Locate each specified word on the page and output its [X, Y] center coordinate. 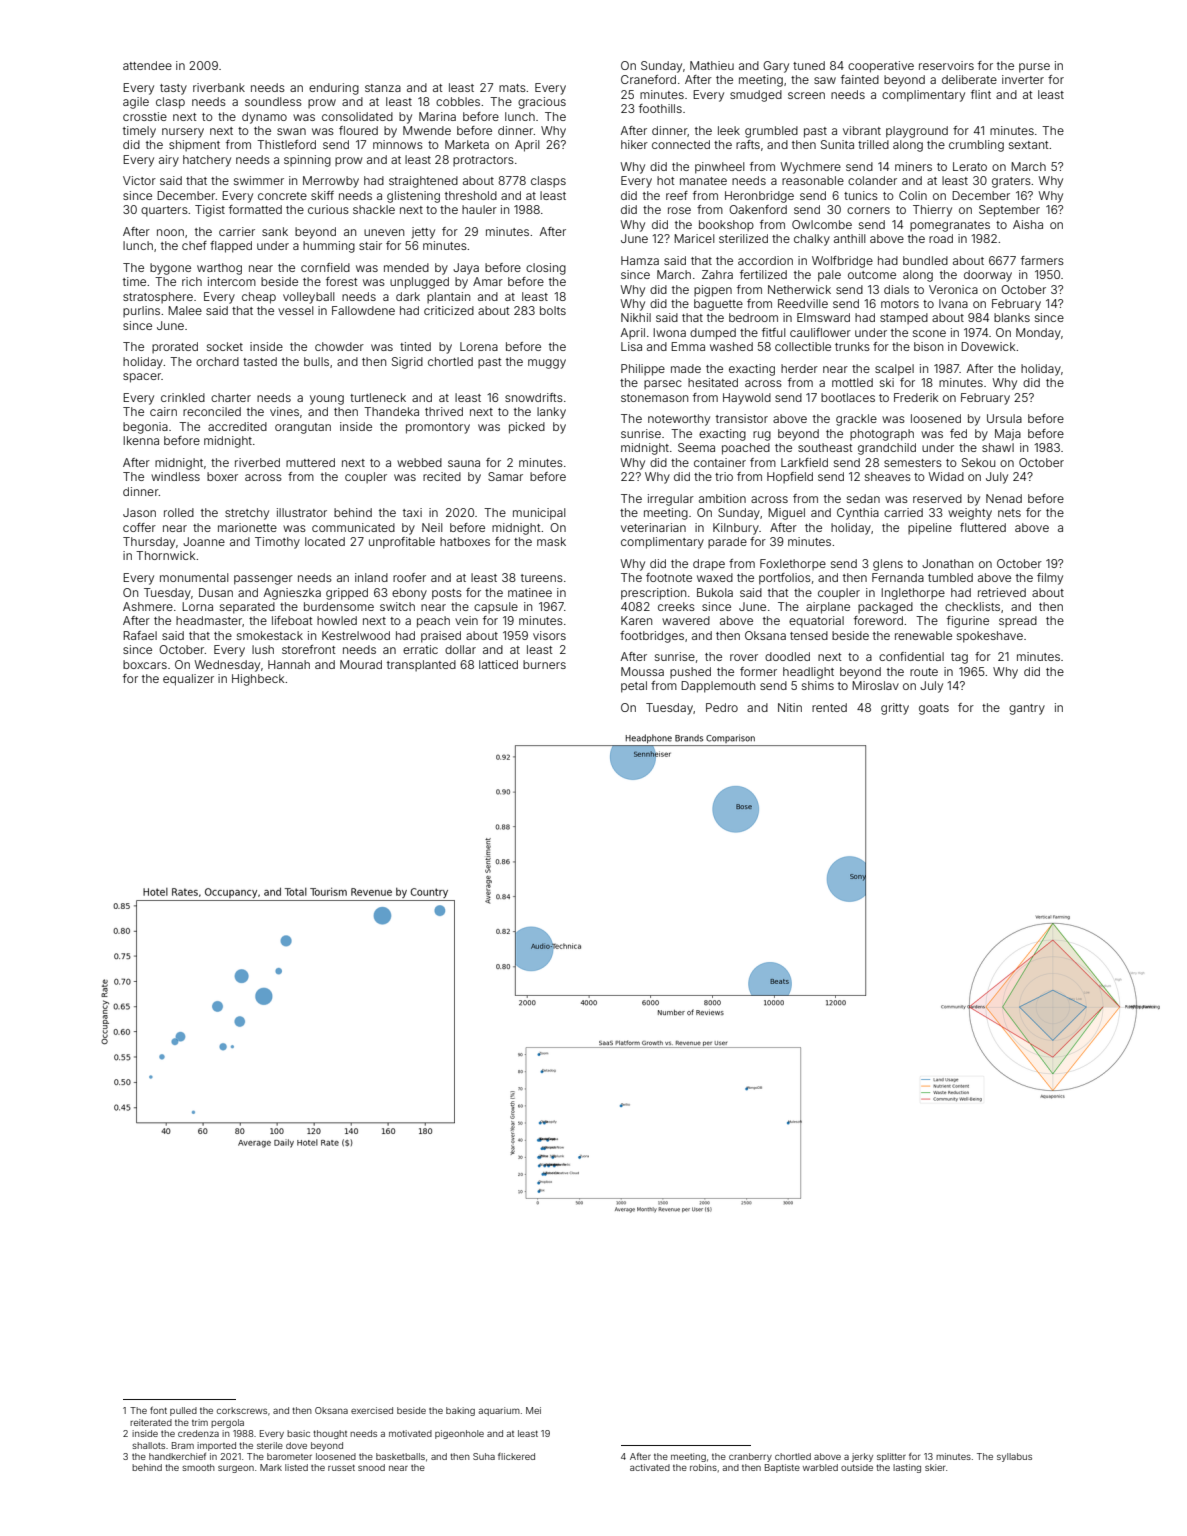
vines [284, 411]
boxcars [145, 664]
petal [634, 687]
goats [934, 709]
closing [546, 269]
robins [703, 1467]
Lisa [631, 346]
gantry [1027, 709]
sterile [270, 1445]
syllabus [1014, 1457]
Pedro [722, 707]
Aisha [1028, 224]
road [941, 238]
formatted [255, 209]
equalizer [188, 680]
